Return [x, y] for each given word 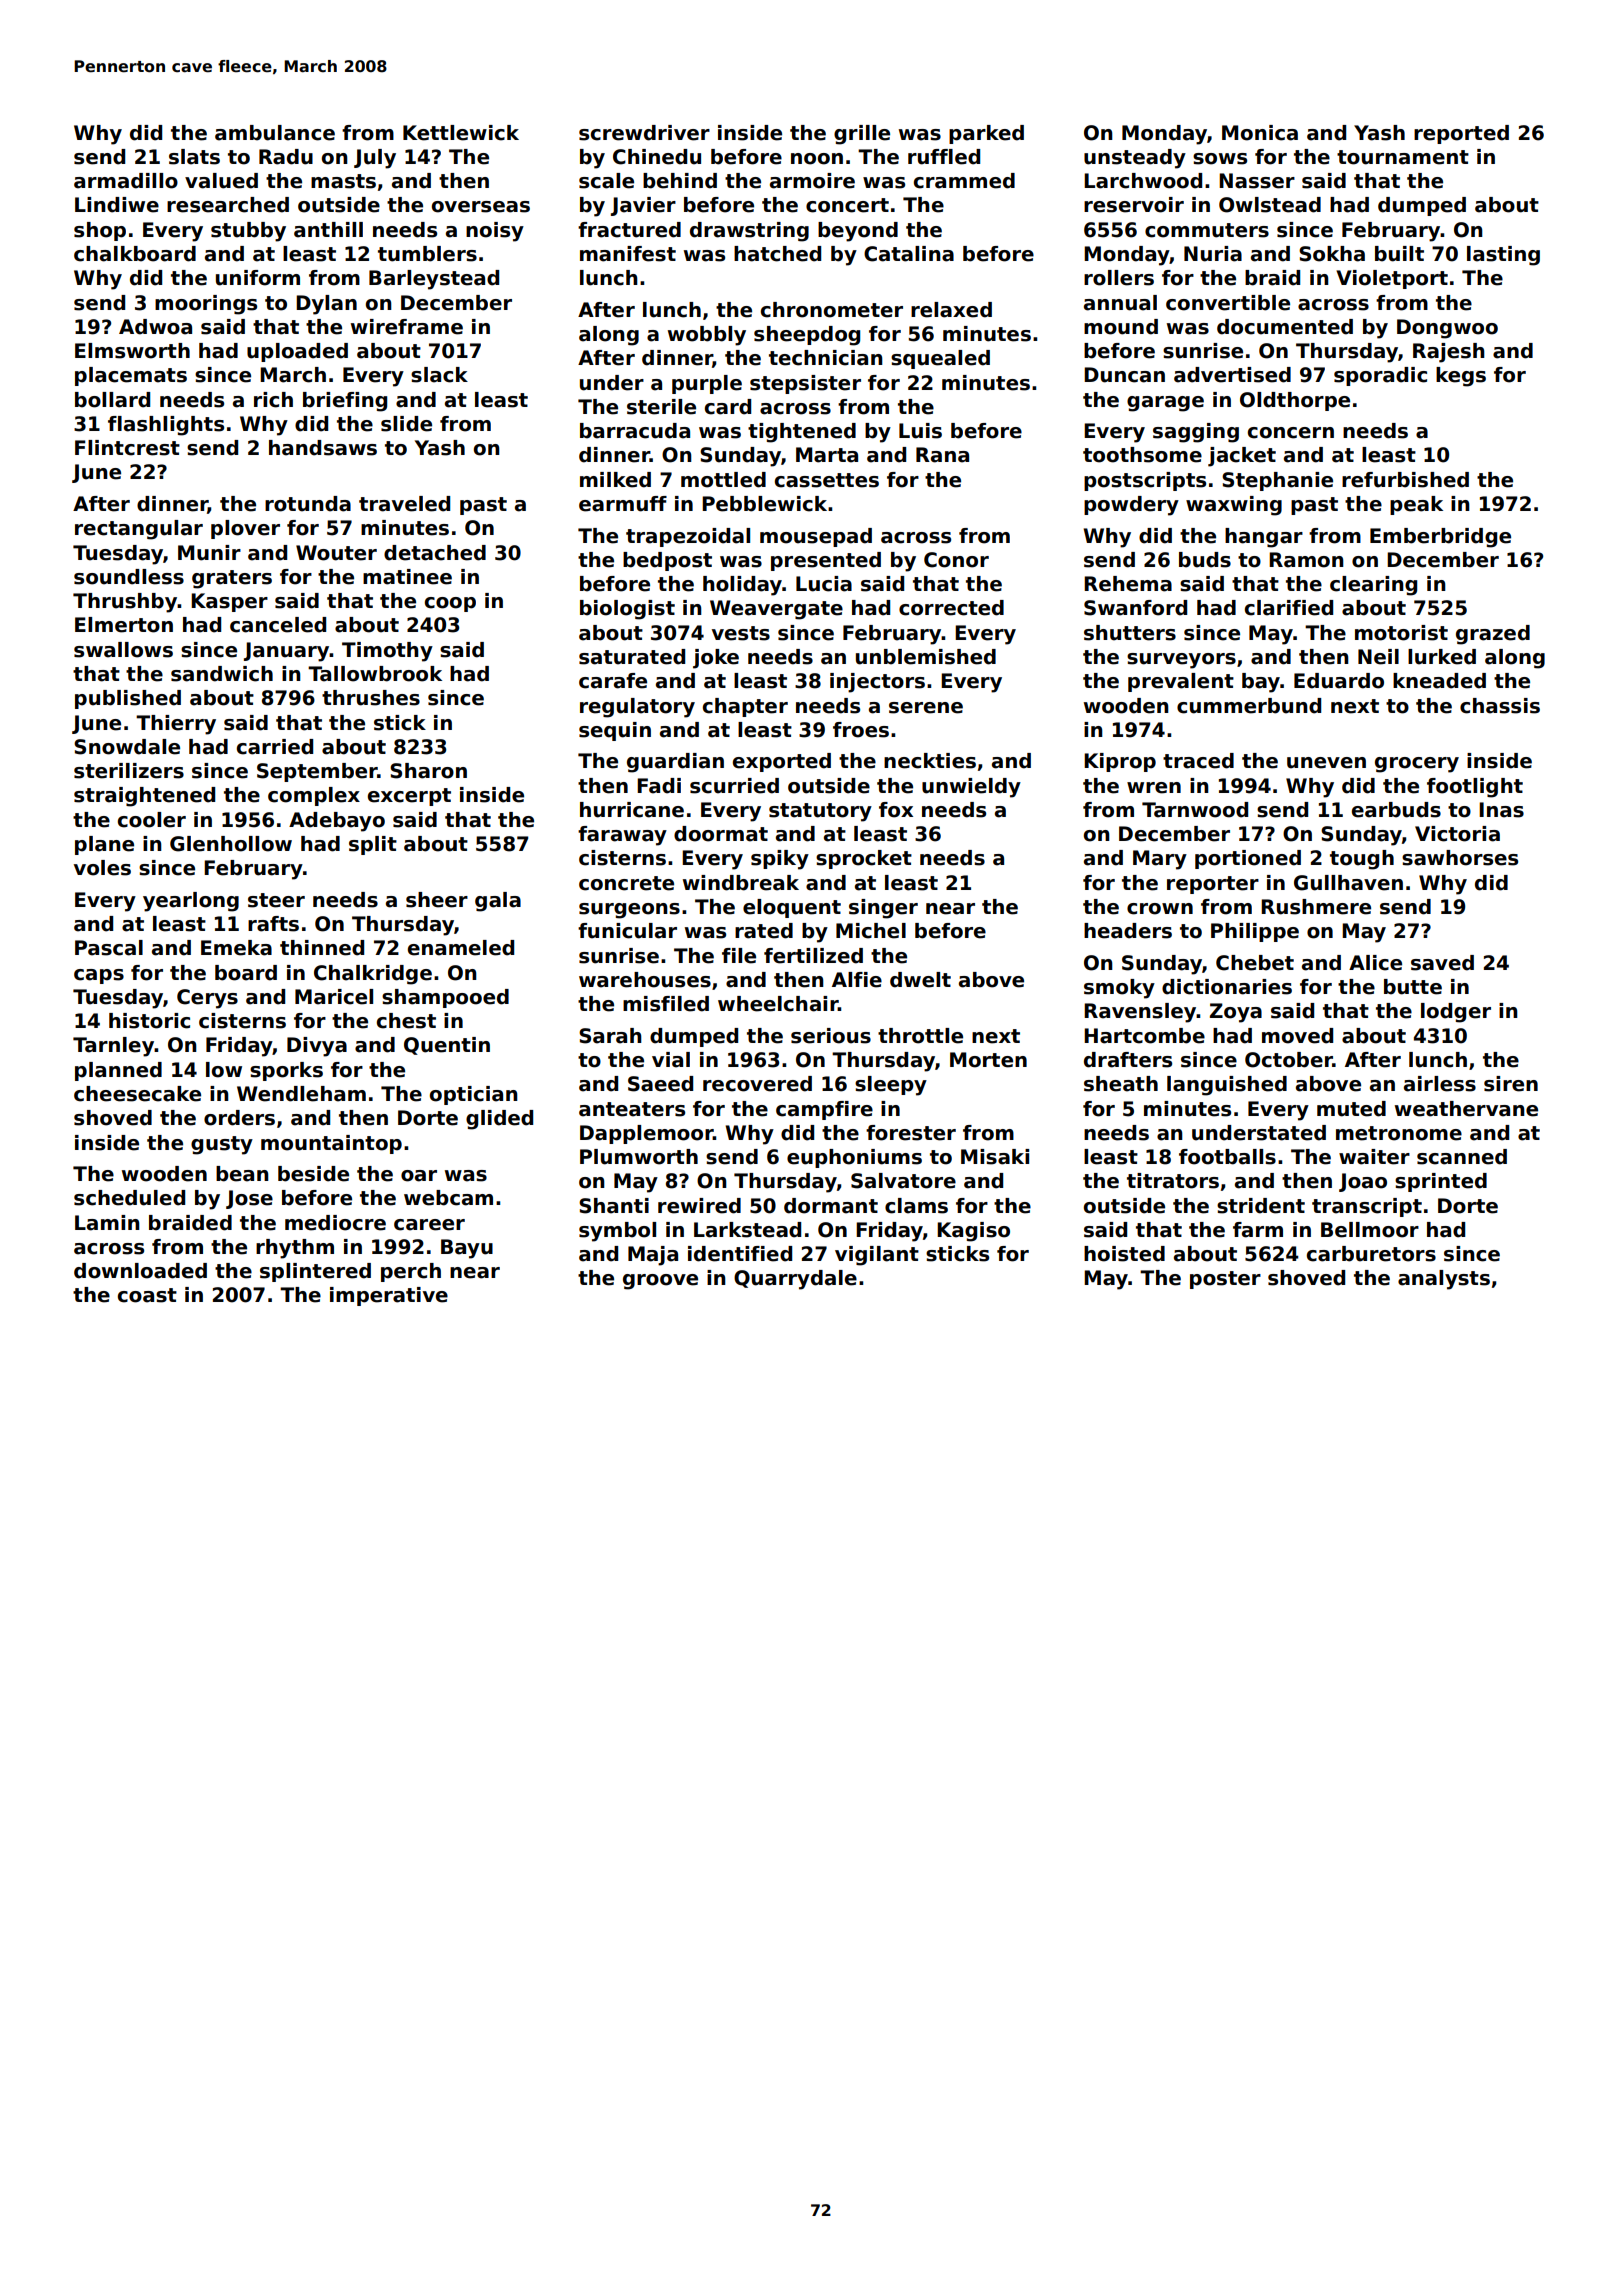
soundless [129, 577]
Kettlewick [461, 133]
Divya [317, 1047]
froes [861, 730]
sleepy [891, 1086]
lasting [1503, 256]
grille [862, 135]
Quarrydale [795, 1280]
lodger [1456, 1013]
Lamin [107, 1223]
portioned [1248, 859]
